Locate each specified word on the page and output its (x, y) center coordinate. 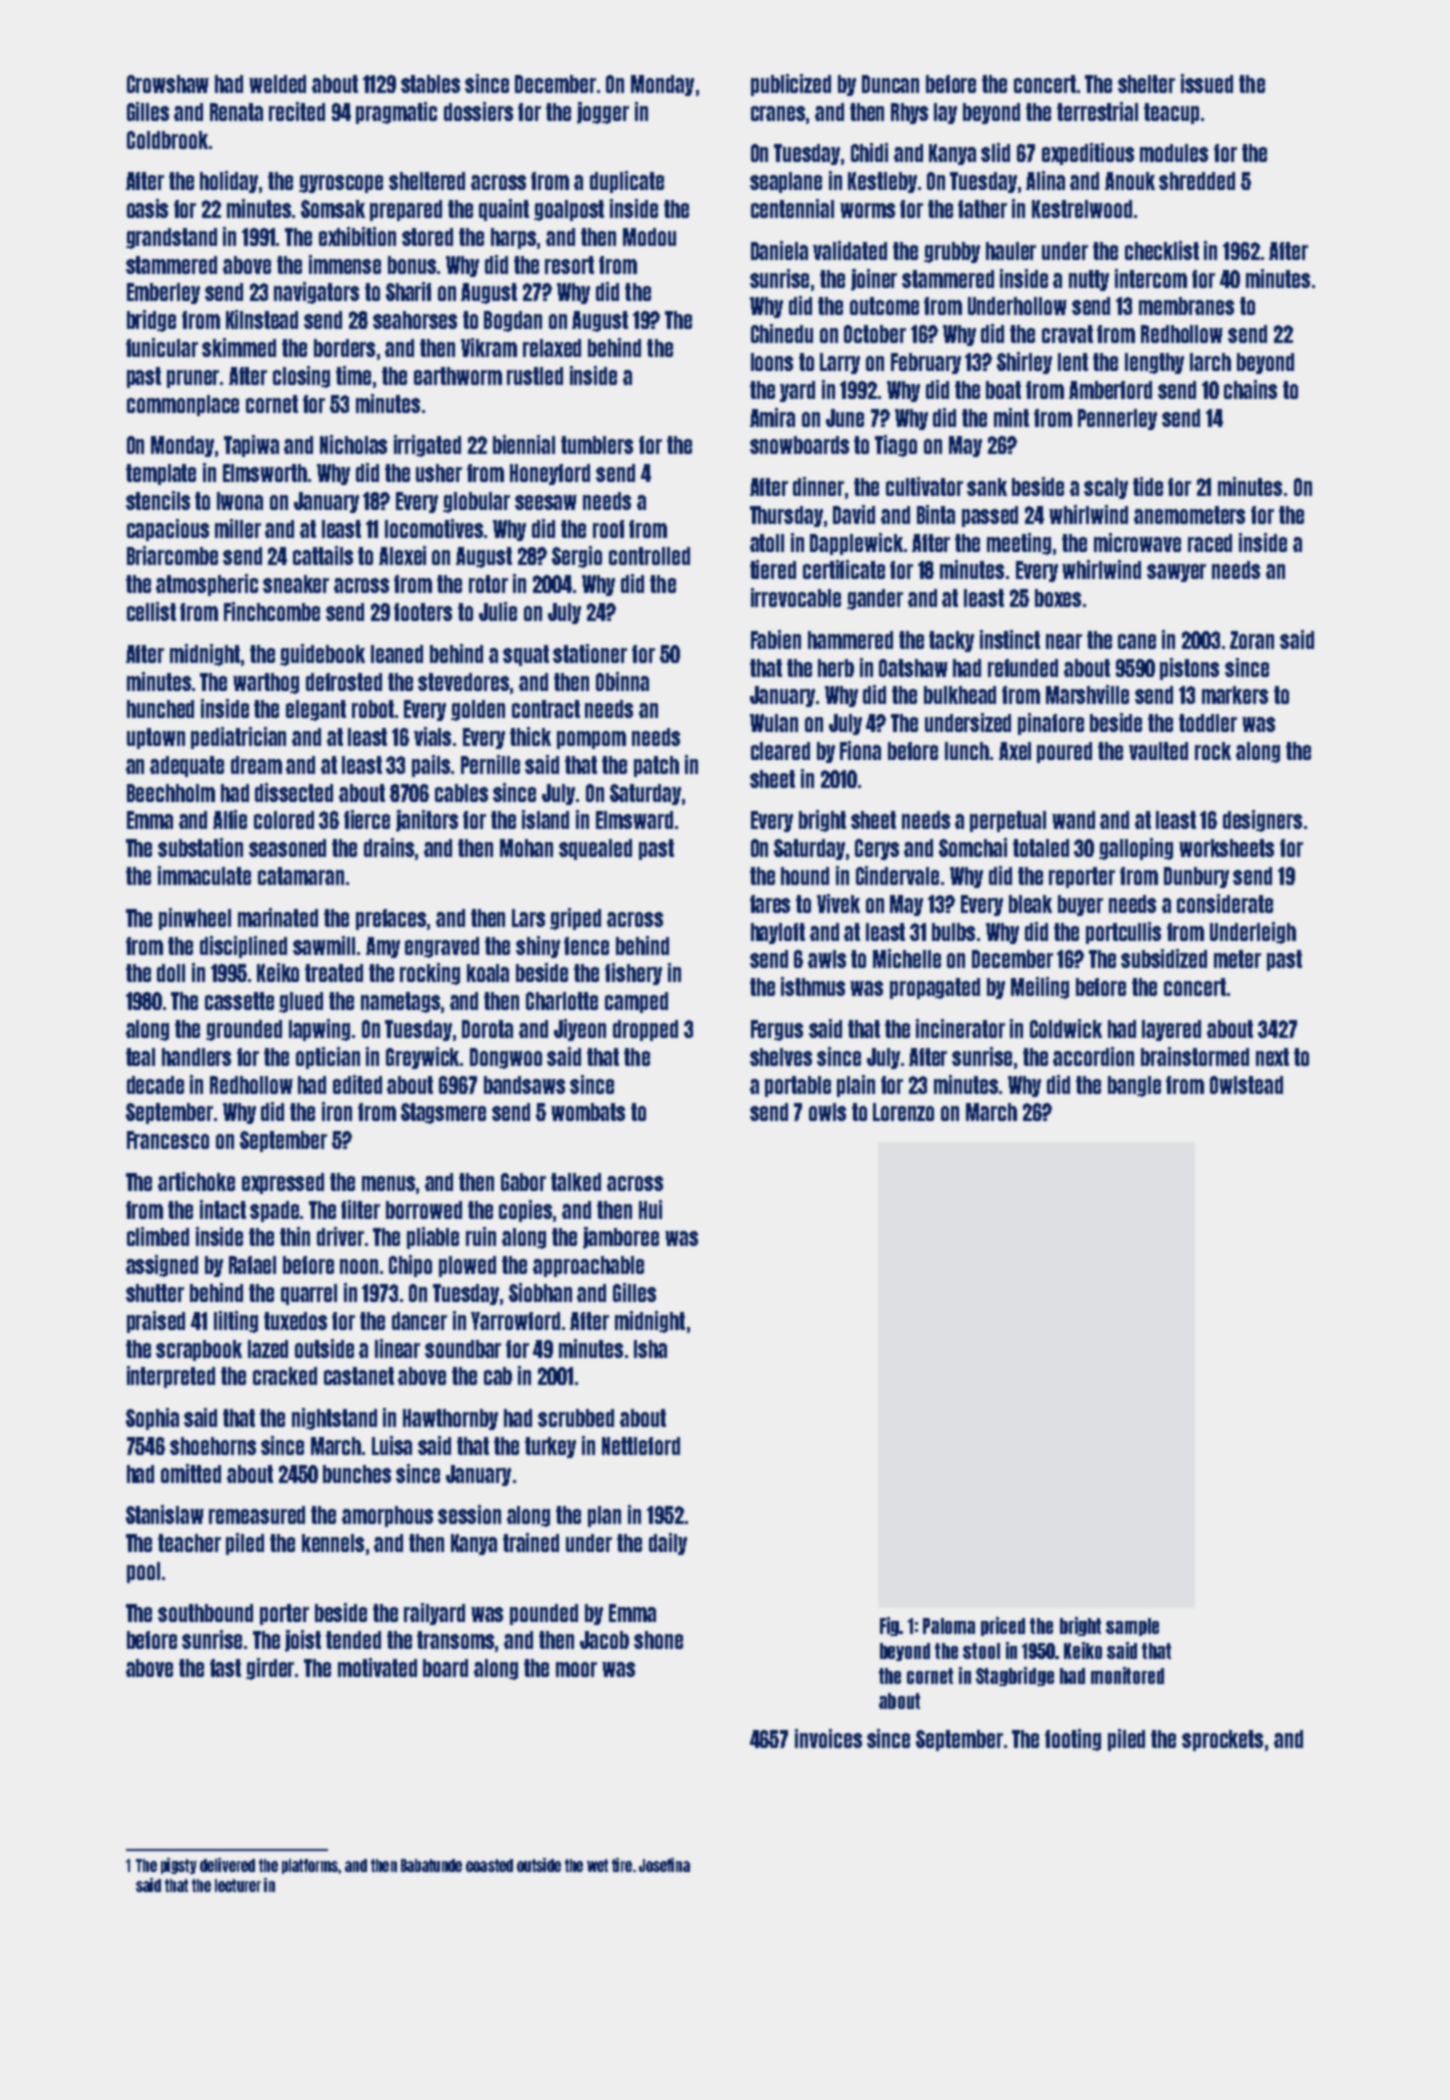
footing (1073, 1740)
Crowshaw (168, 84)
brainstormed (1195, 1056)
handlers (196, 1057)
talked (576, 1182)
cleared (780, 751)
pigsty (179, 1866)
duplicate (627, 182)
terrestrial (1097, 111)
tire (622, 1865)
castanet (359, 1376)
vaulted (1158, 751)
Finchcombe (272, 611)
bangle (1134, 1086)
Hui (650, 1209)
